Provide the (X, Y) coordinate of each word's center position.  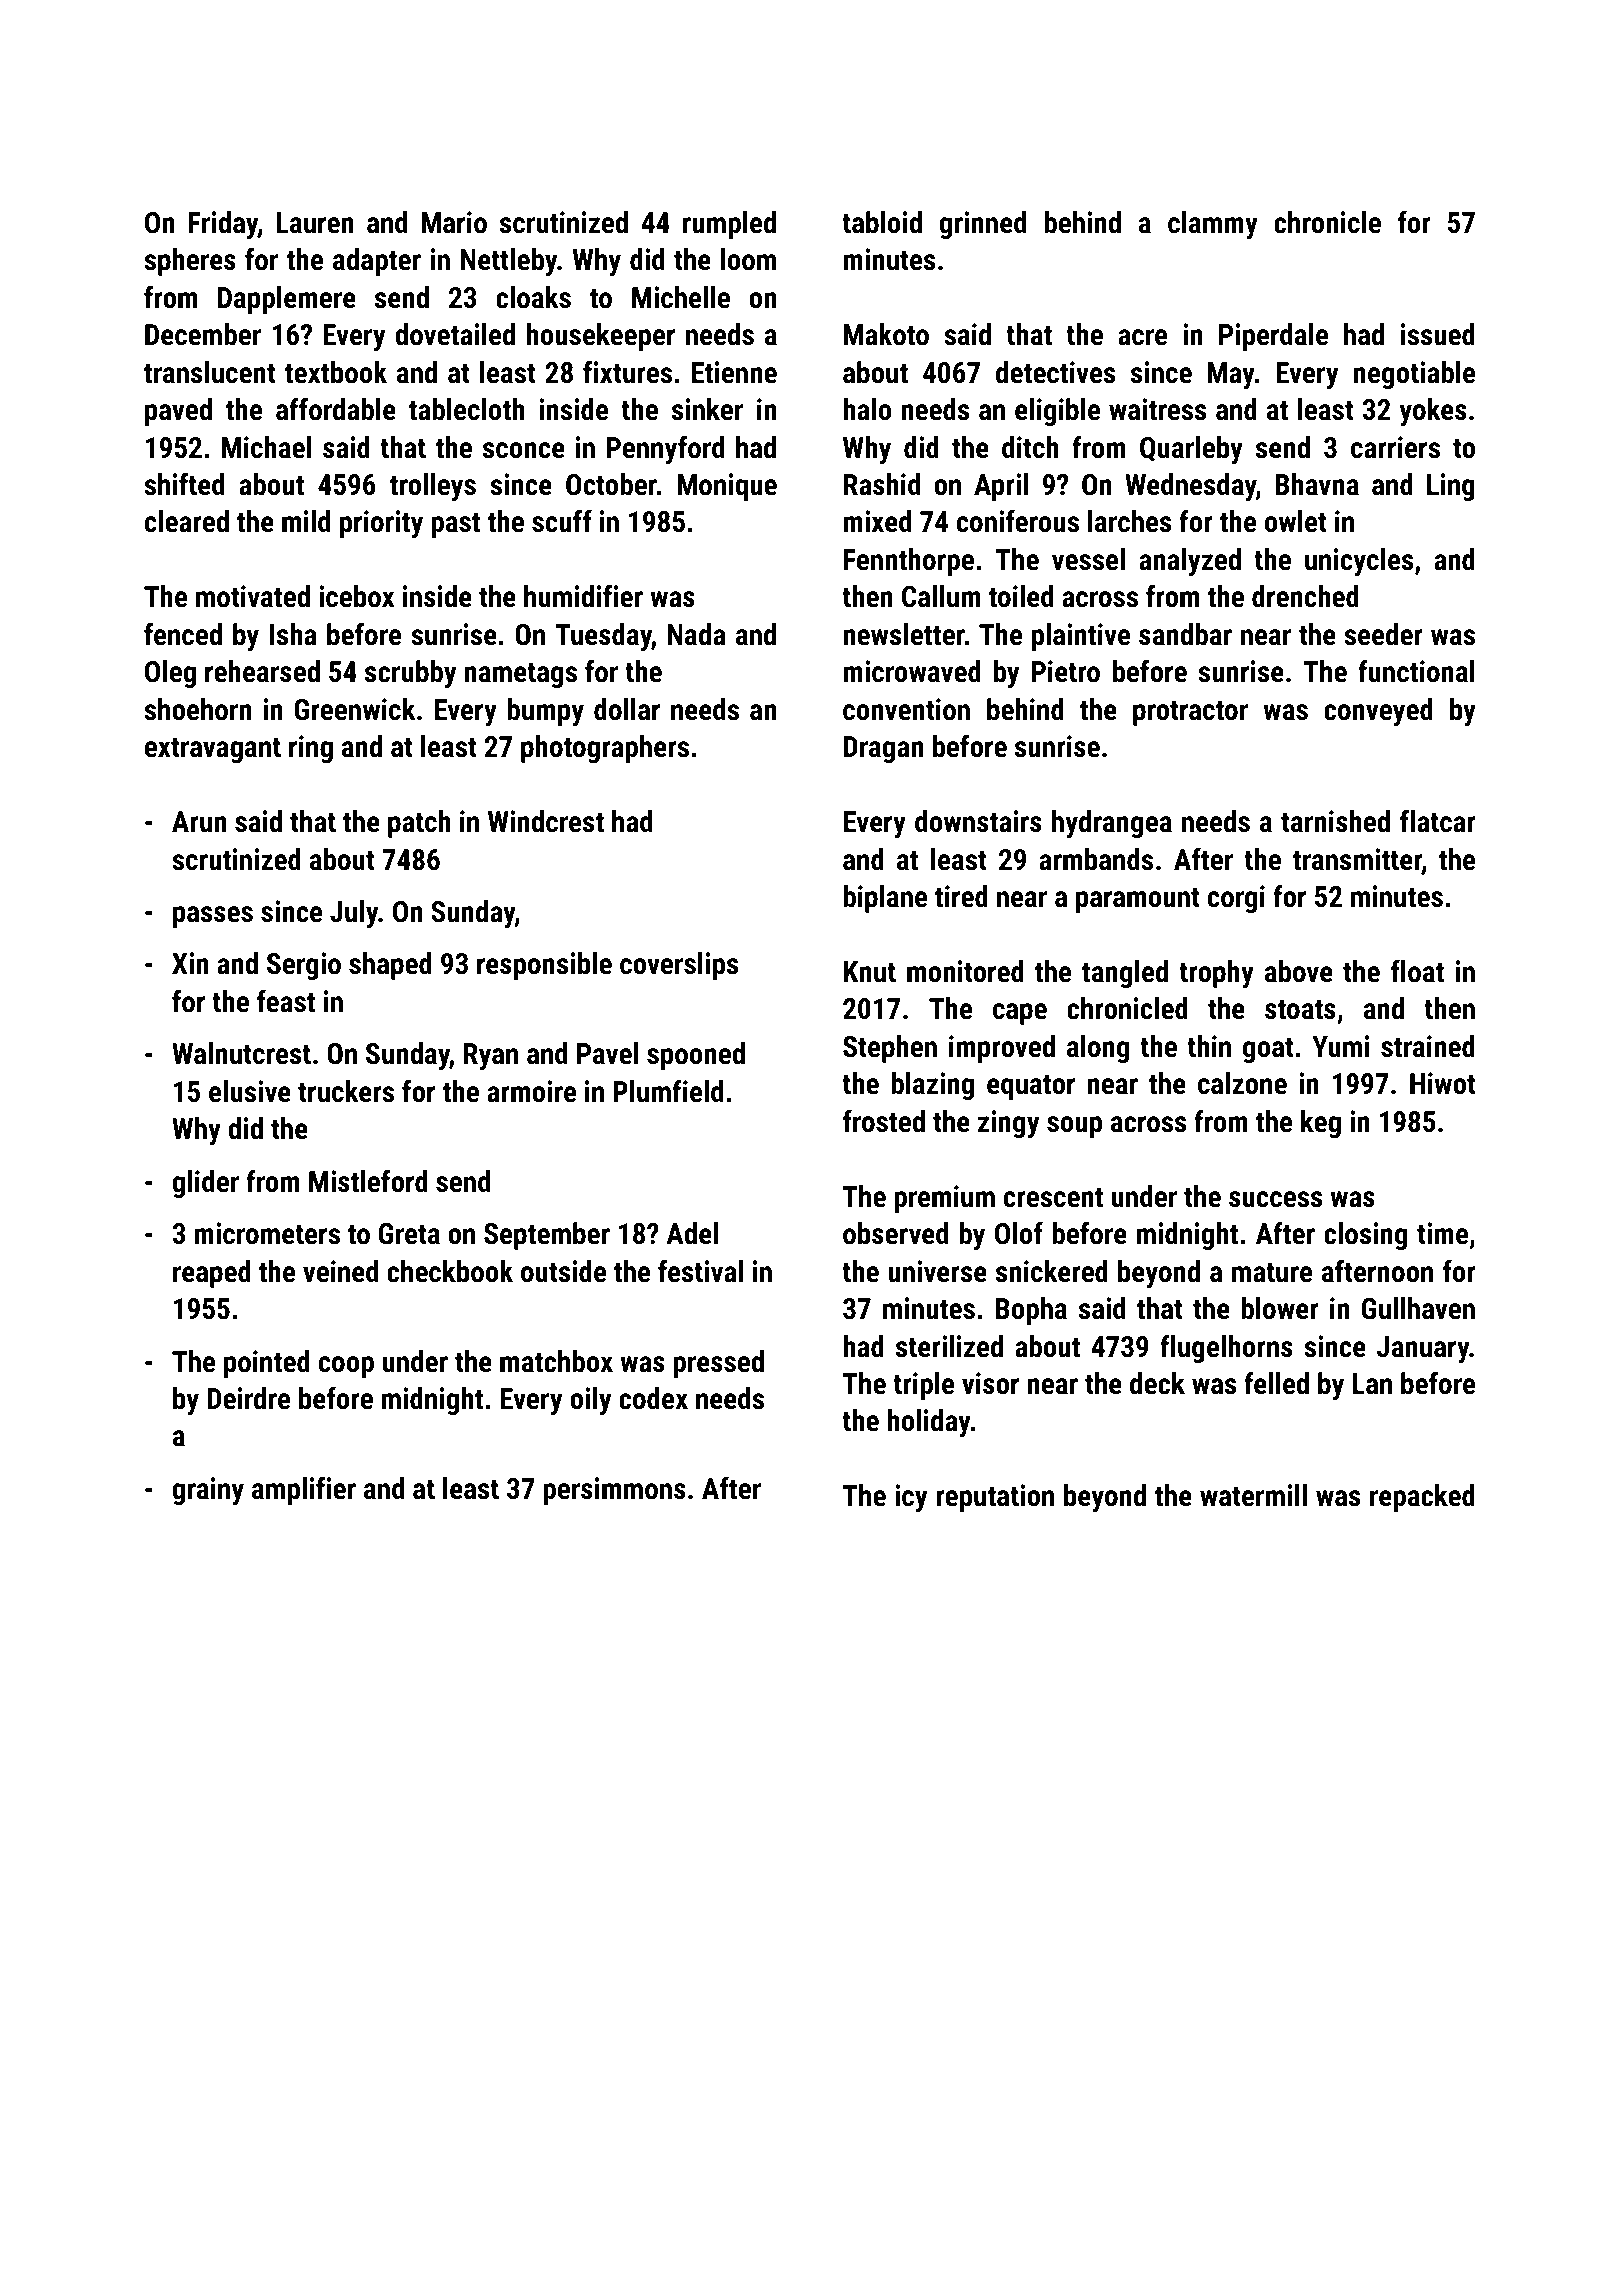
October (611, 484)
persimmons (614, 1491)
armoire (531, 1091)
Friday (223, 225)
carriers (1395, 447)
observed (895, 1233)
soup (1074, 1127)
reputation (995, 1498)
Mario (454, 222)
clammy (1213, 225)
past (455, 525)
